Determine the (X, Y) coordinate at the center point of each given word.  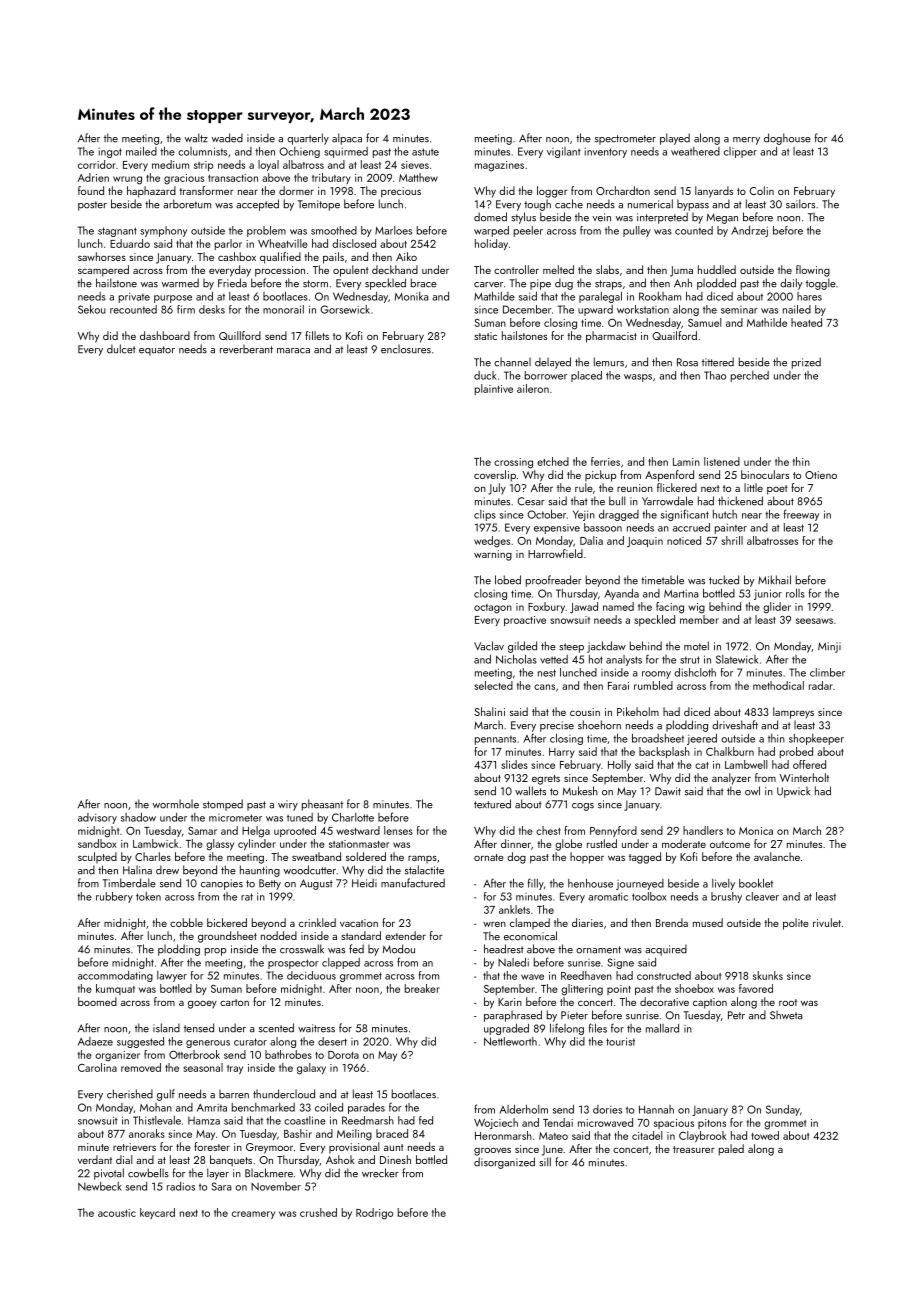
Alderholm (523, 1109)
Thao (715, 375)
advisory (97, 818)
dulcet (121, 349)
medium (170, 164)
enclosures (406, 349)
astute (425, 152)
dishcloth (695, 672)
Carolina (97, 1067)
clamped (530, 923)
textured (492, 804)
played (675, 139)
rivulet (827, 922)
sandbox (97, 843)
